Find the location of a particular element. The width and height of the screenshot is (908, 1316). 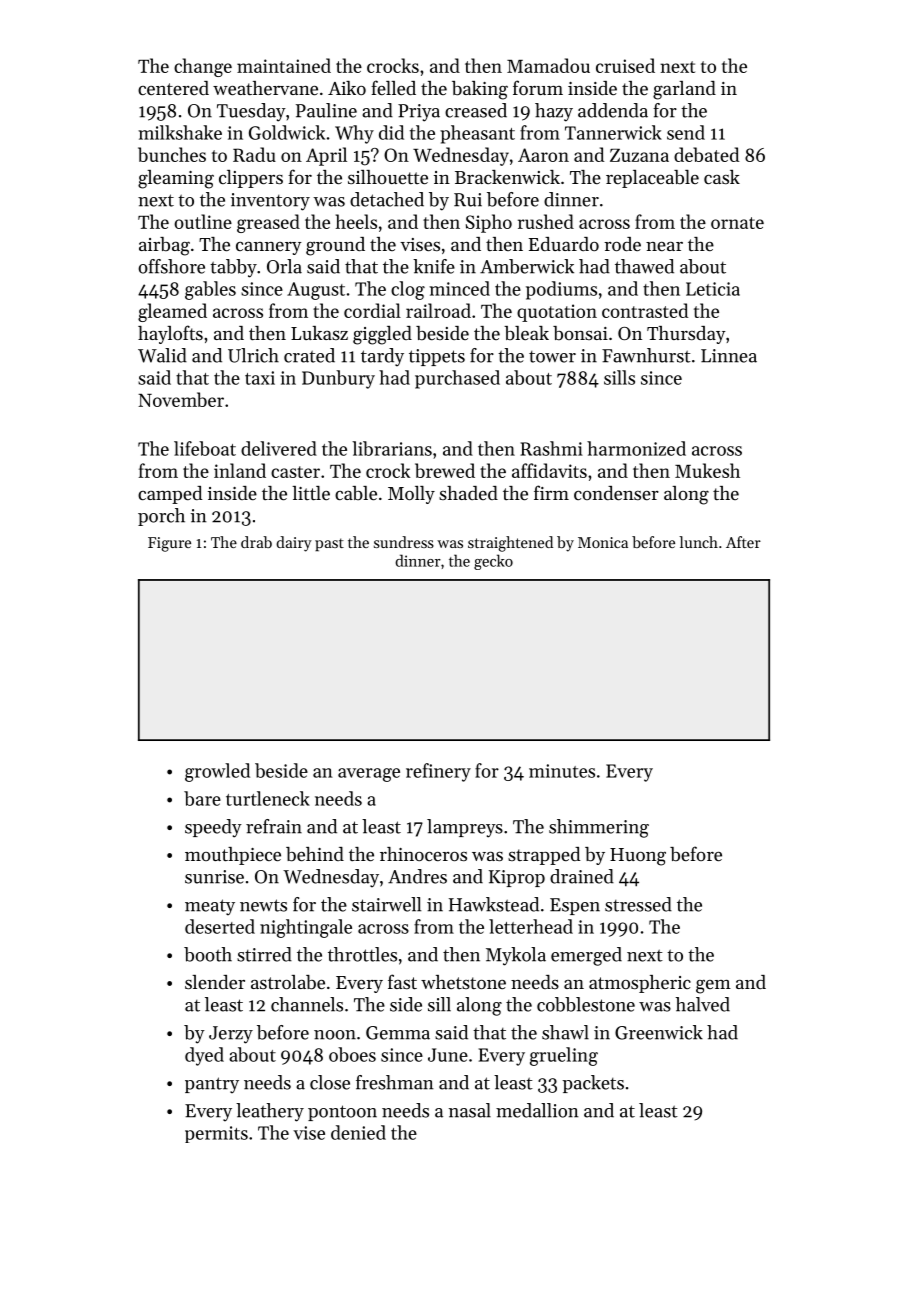

silhouette is located at coordinates (388, 177).
